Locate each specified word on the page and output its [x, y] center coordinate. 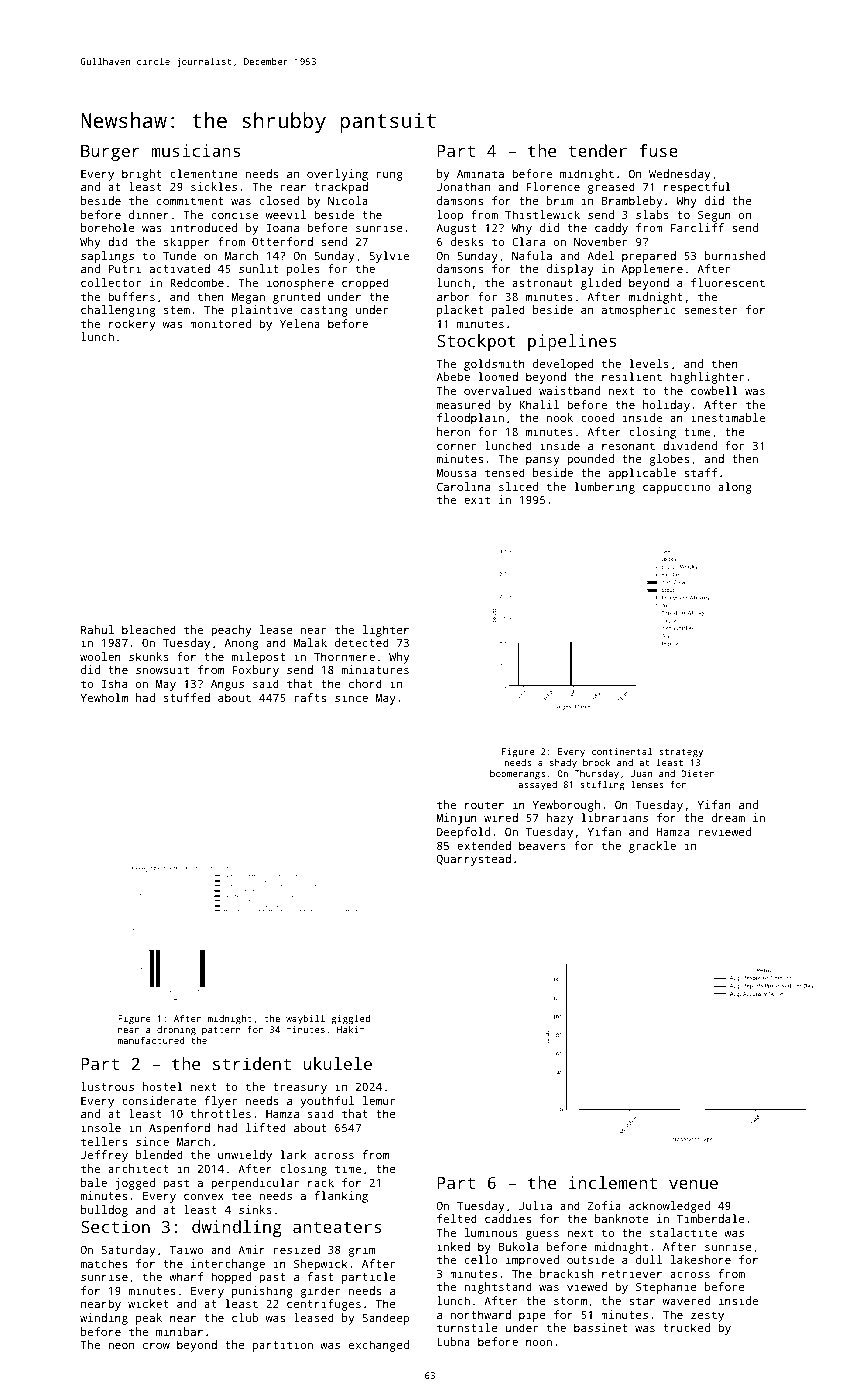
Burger [110, 153]
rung [390, 176]
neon [121, 1346]
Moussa [456, 473]
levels [649, 363]
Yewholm [104, 697]
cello [481, 1259]
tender [597, 150]
